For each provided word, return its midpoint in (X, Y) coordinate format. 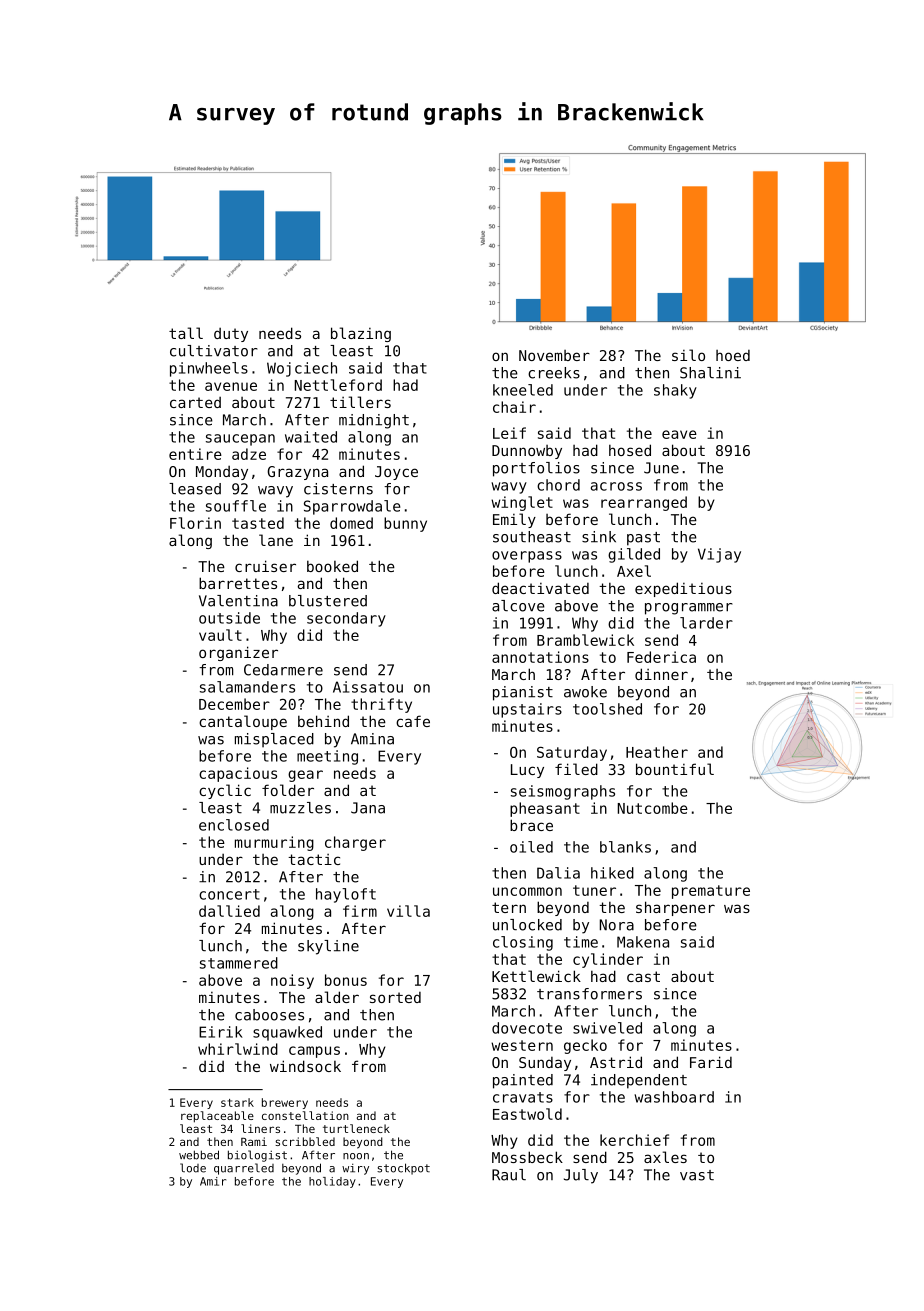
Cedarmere (283, 670)
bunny (405, 524)
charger (355, 843)
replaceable (217, 1117)
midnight (374, 421)
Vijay (719, 555)
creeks (554, 373)
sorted (395, 997)
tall (186, 333)
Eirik (221, 1032)
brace (531, 825)
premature (711, 892)
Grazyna (297, 473)
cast (643, 976)
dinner (661, 674)
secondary (346, 619)
